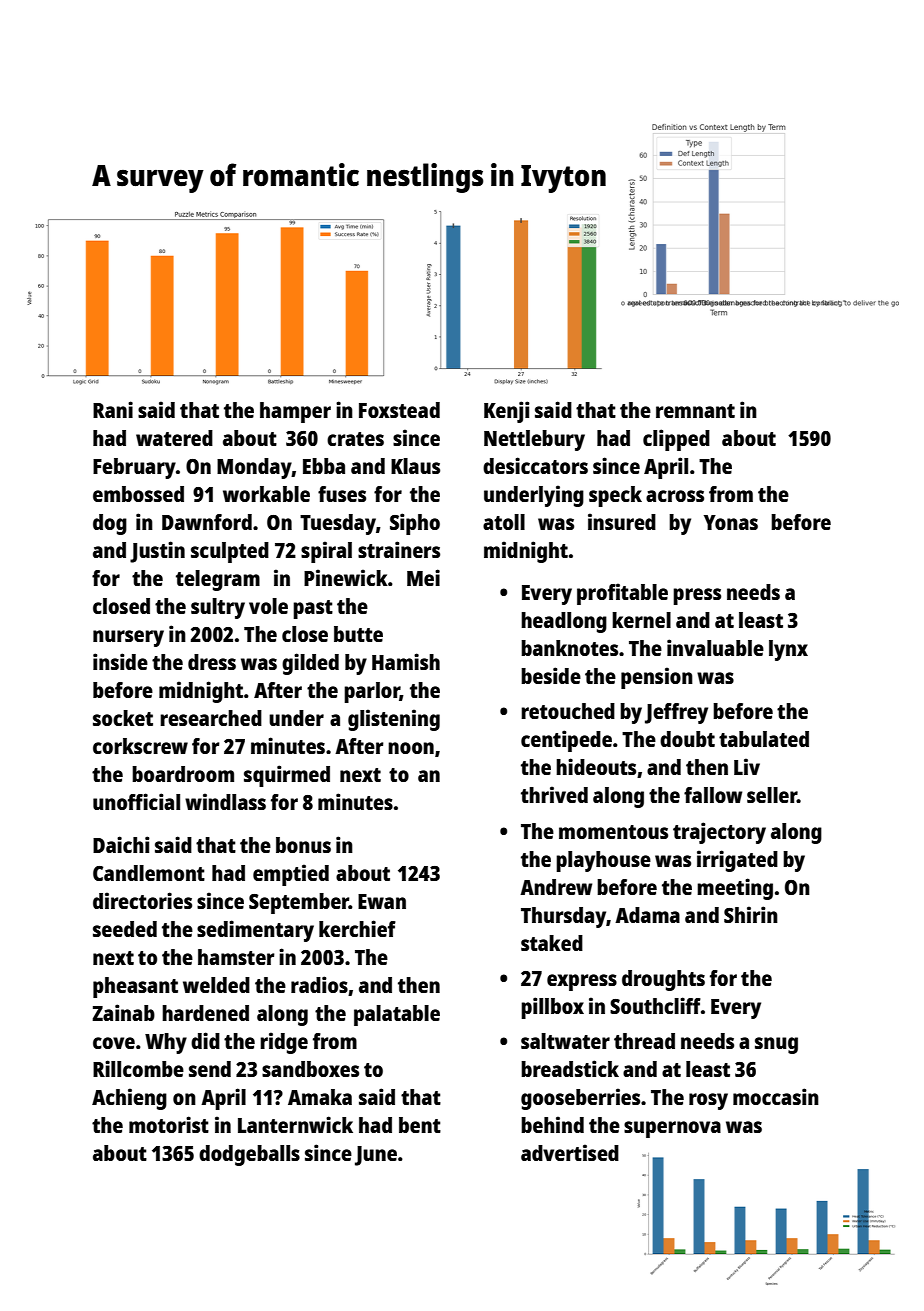 The height and width of the document is (1311, 924). What do you see at coordinates (249, 1155) in the document?
I see `dodgeballs` at bounding box center [249, 1155].
